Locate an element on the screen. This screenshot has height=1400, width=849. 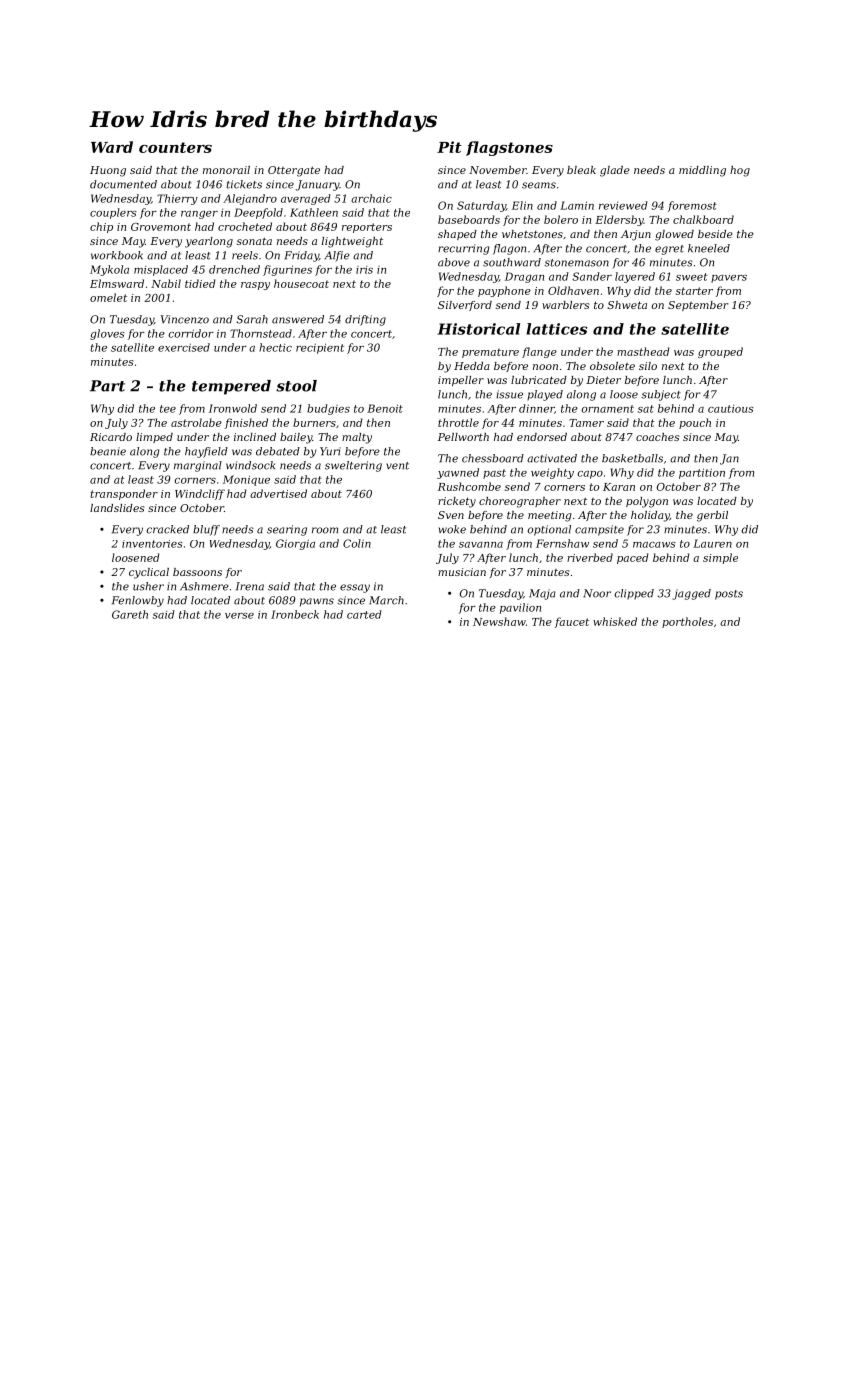
drifting is located at coordinates (365, 320).
